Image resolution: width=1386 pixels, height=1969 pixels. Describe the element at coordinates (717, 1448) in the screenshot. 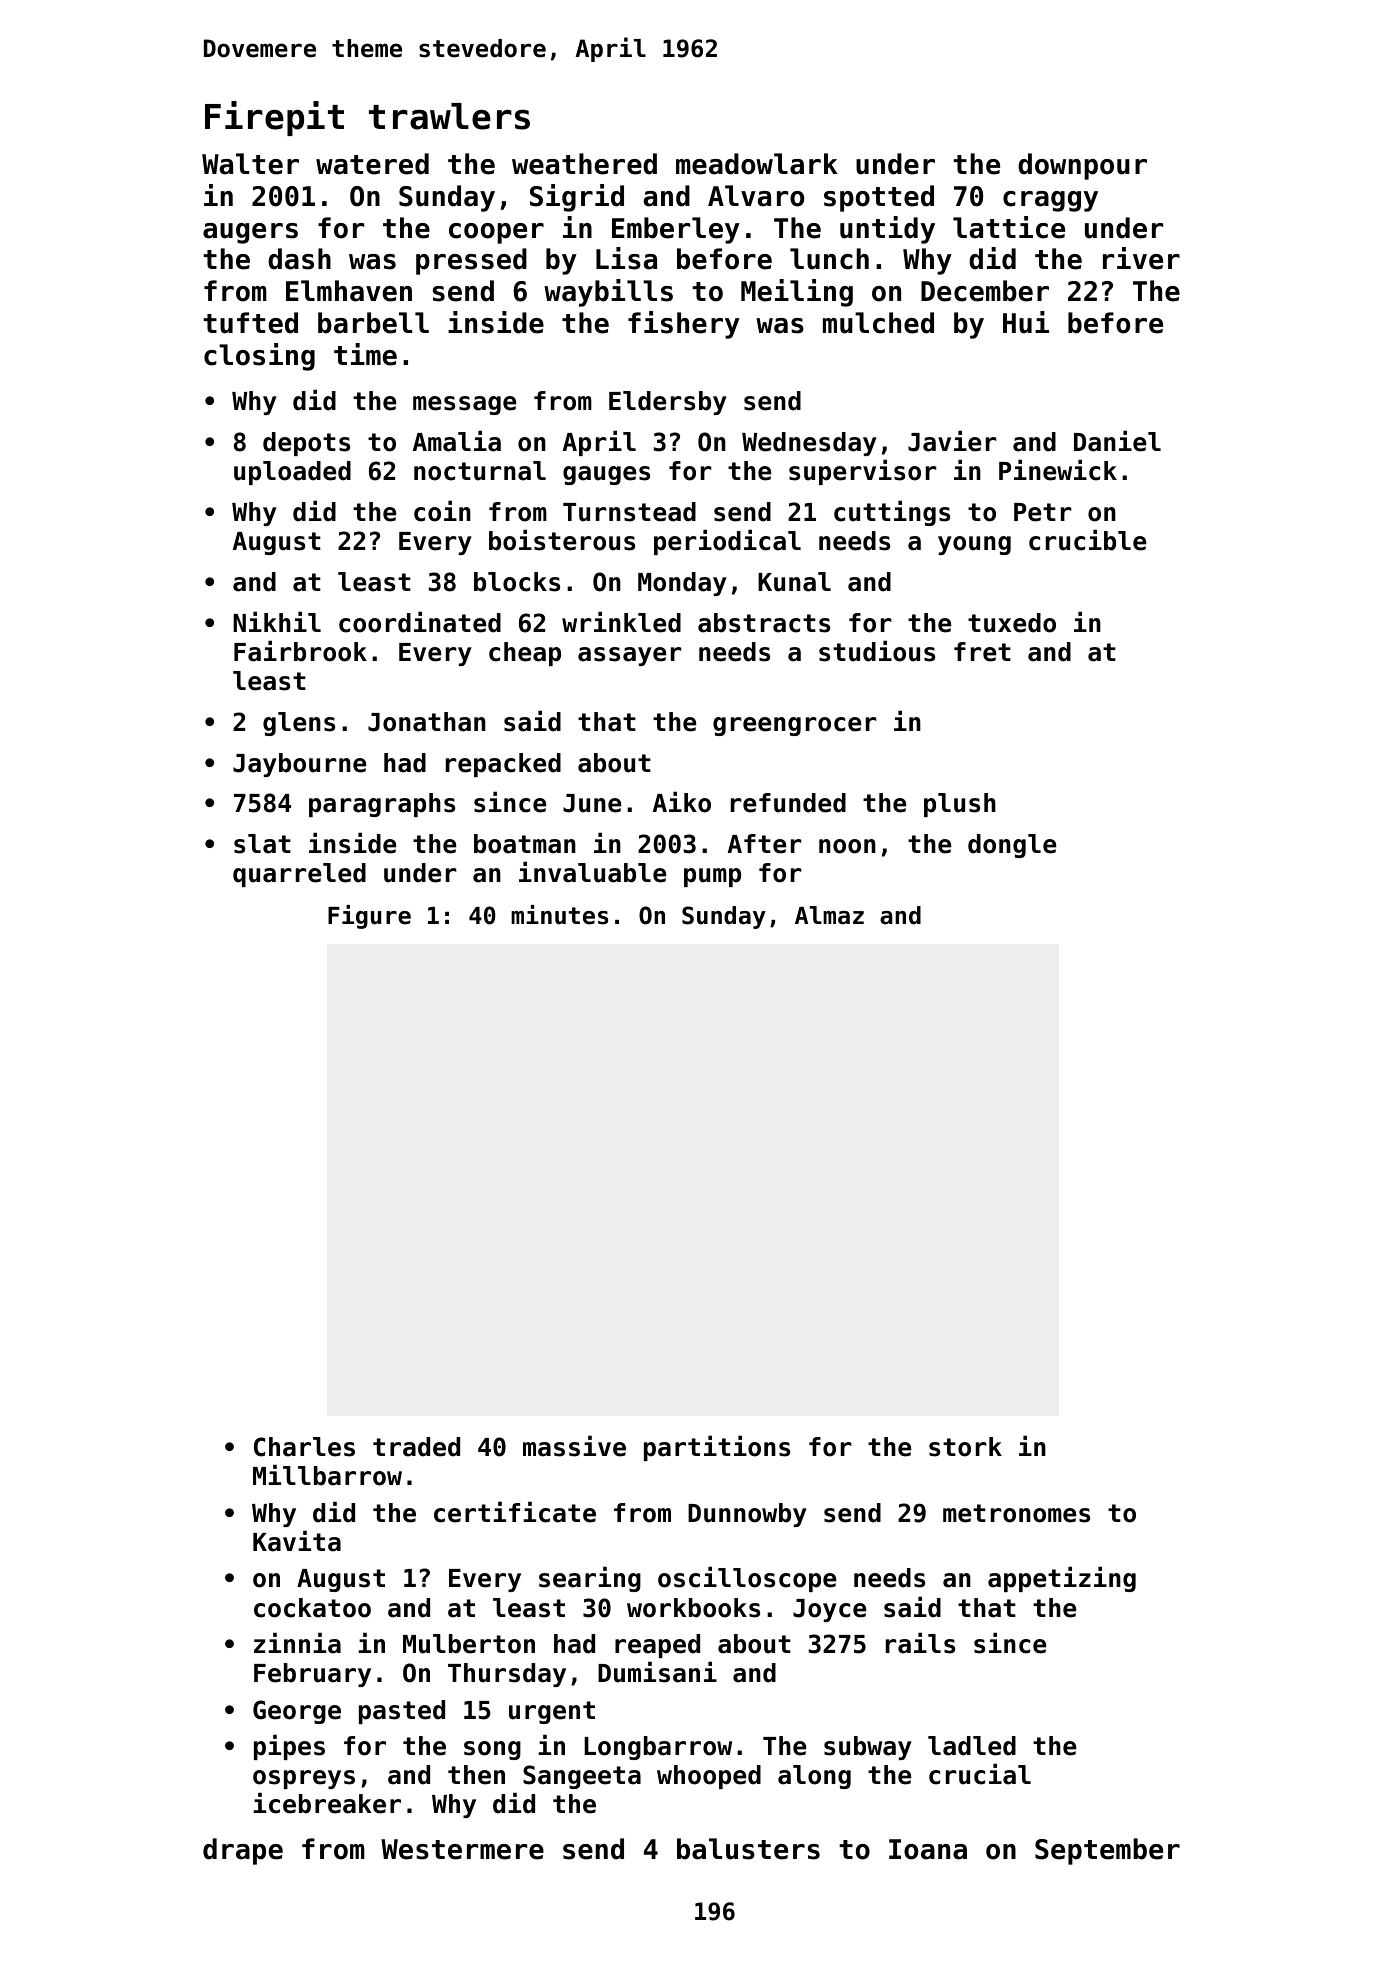

I see `partitions` at that location.
